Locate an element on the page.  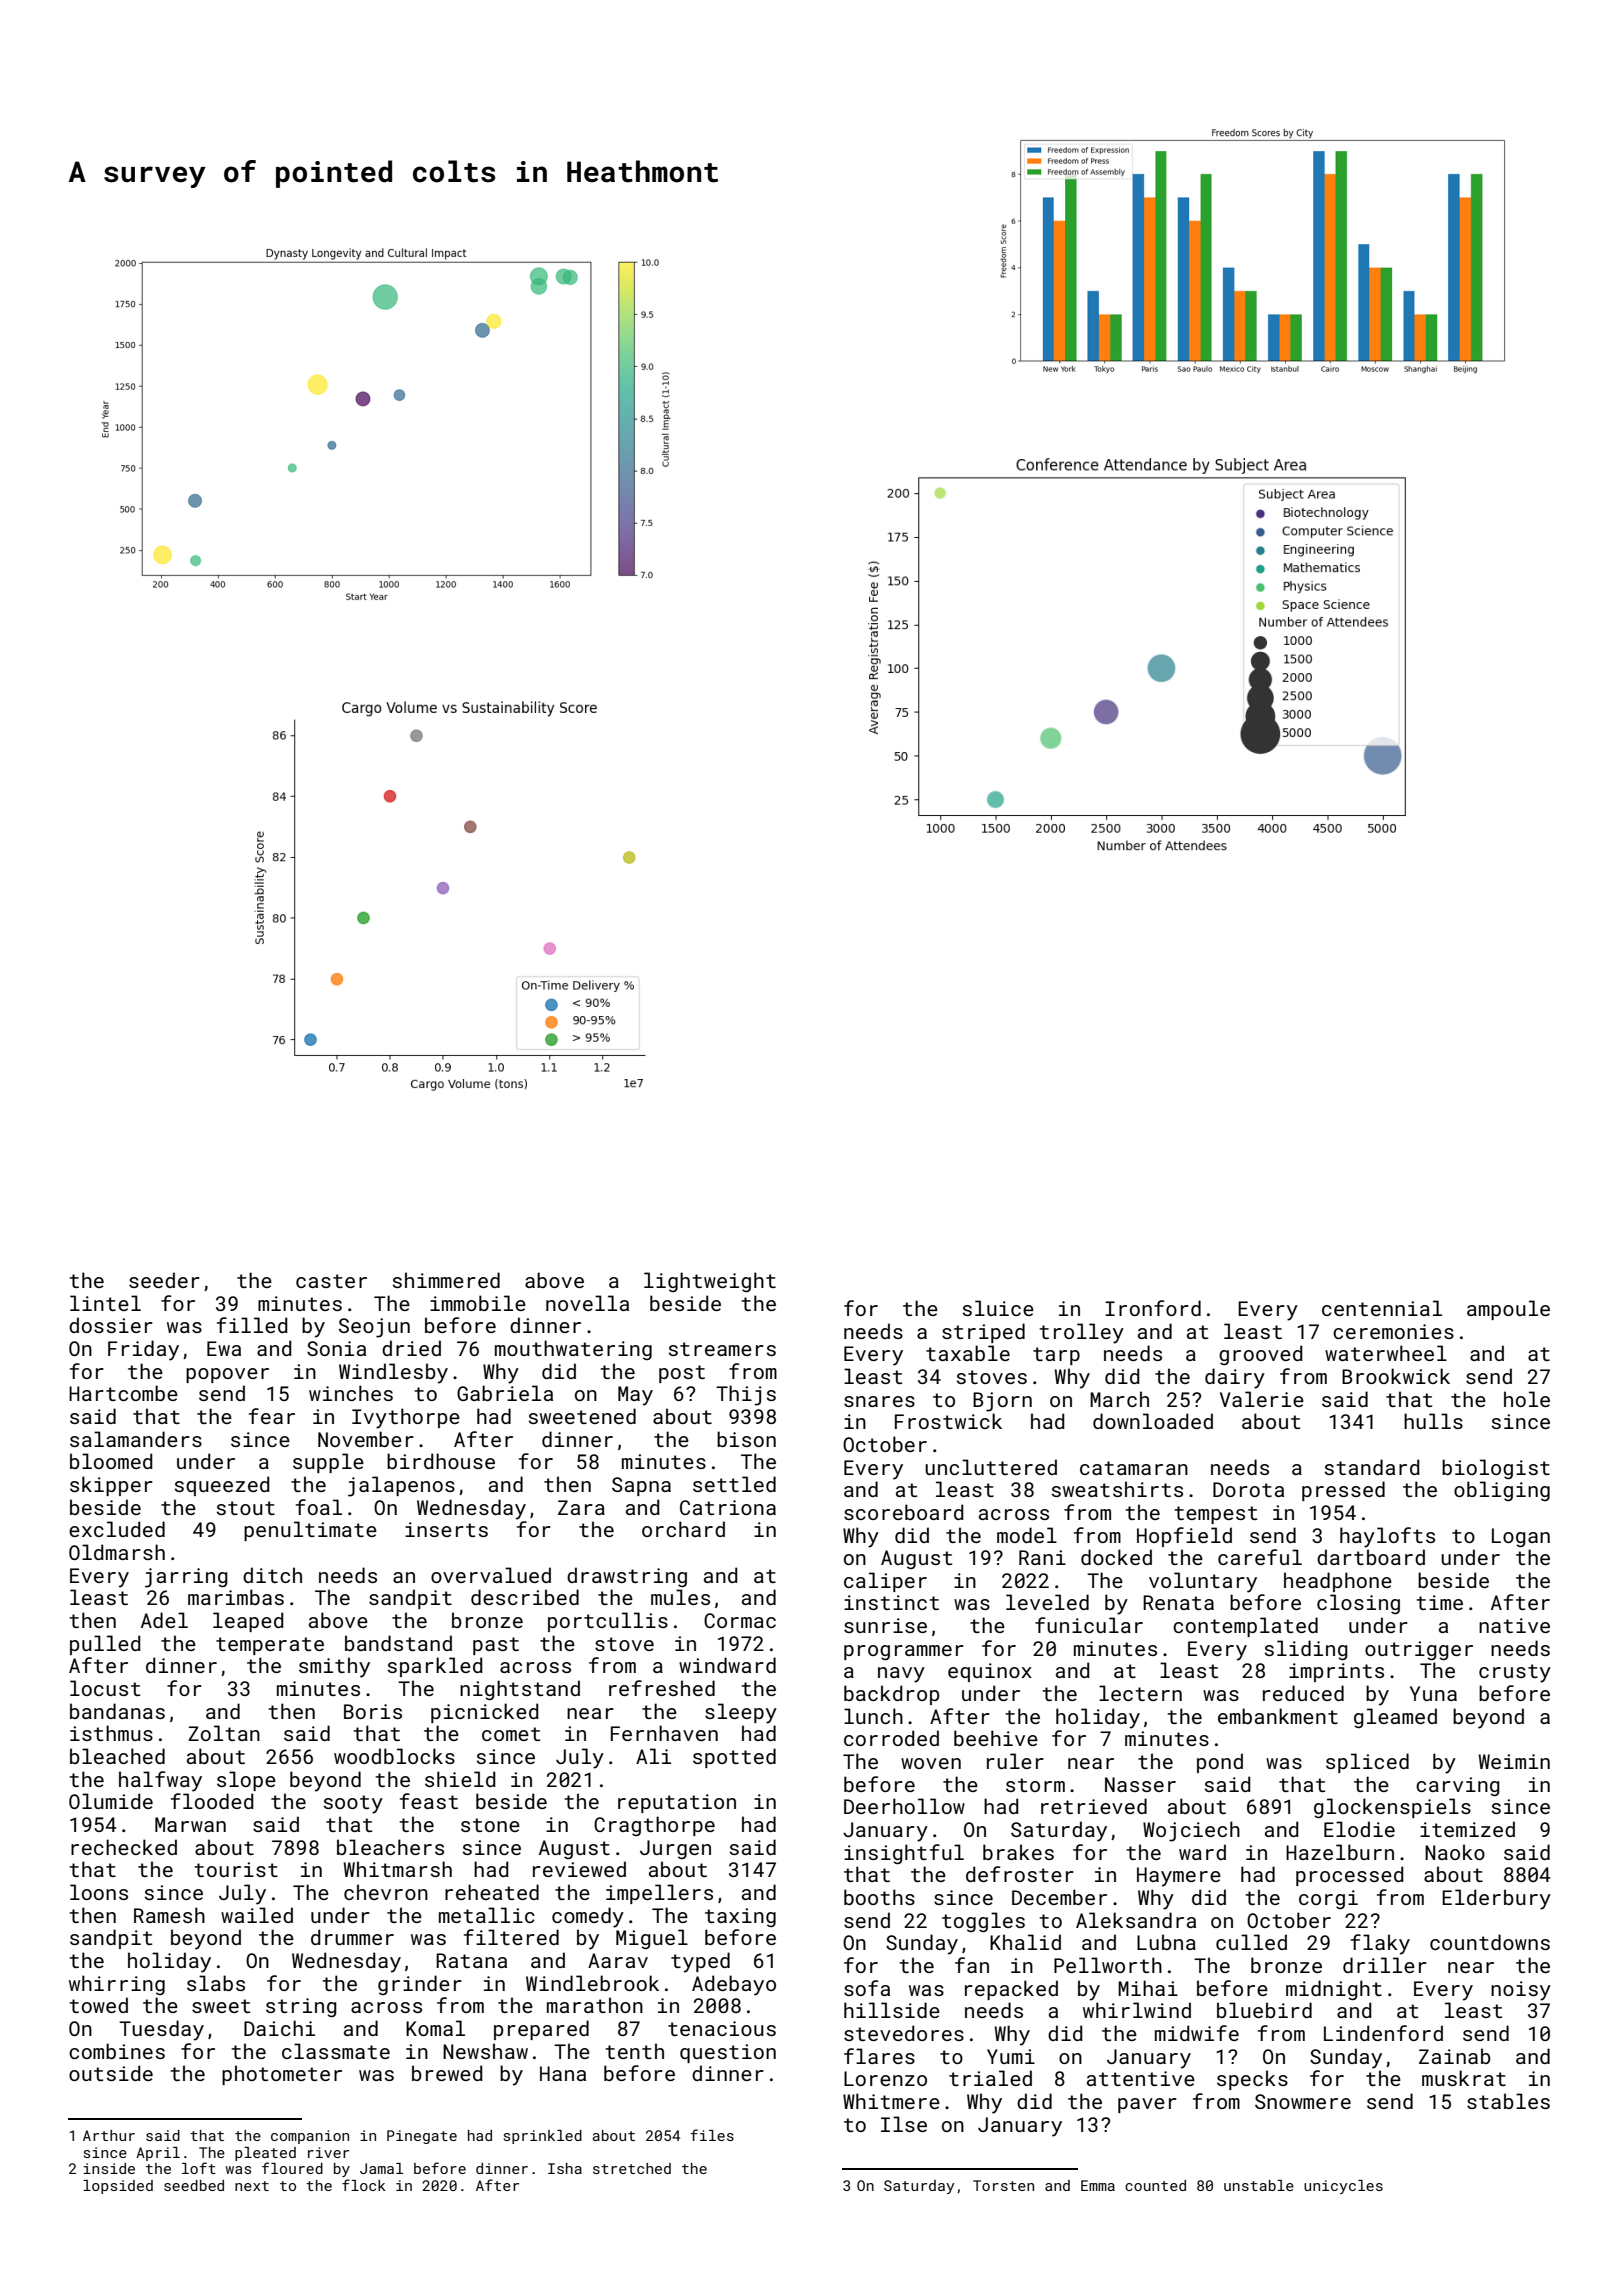
Adel is located at coordinates (164, 1620).
